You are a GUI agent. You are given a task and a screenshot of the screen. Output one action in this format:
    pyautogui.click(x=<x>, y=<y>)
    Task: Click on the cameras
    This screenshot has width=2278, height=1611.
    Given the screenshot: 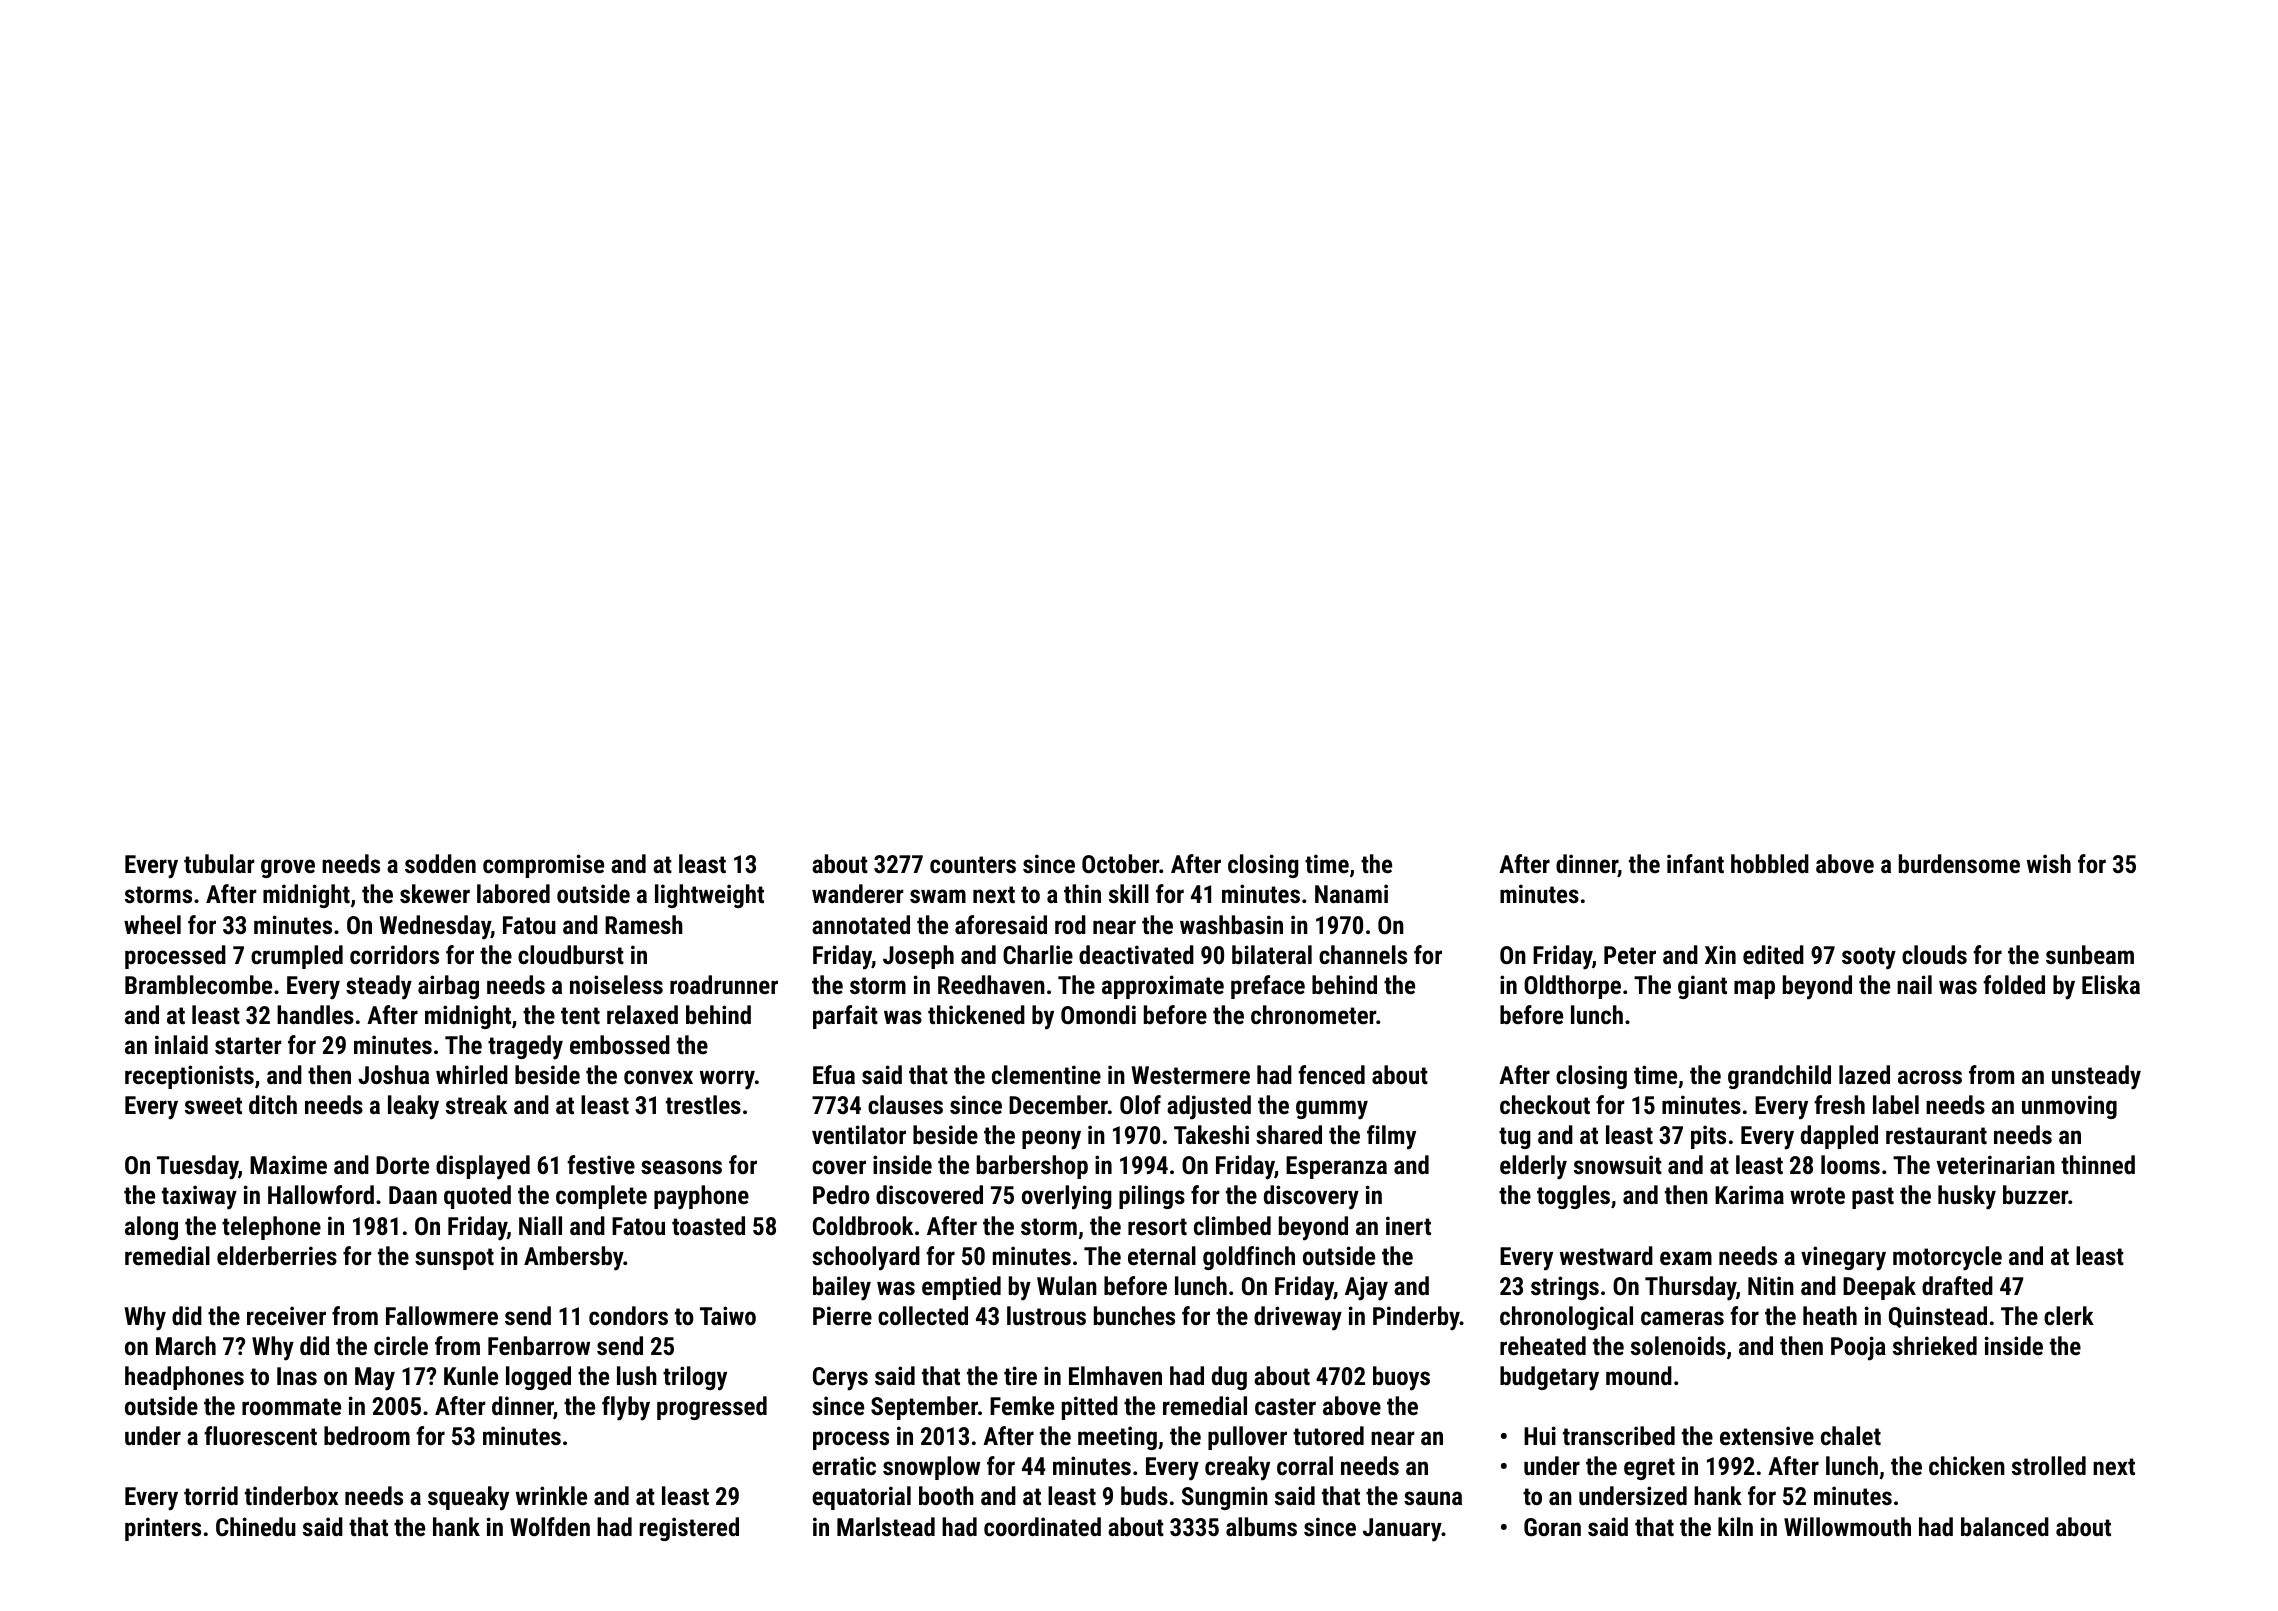 What is the action you would take?
    pyautogui.click(x=1682, y=1318)
